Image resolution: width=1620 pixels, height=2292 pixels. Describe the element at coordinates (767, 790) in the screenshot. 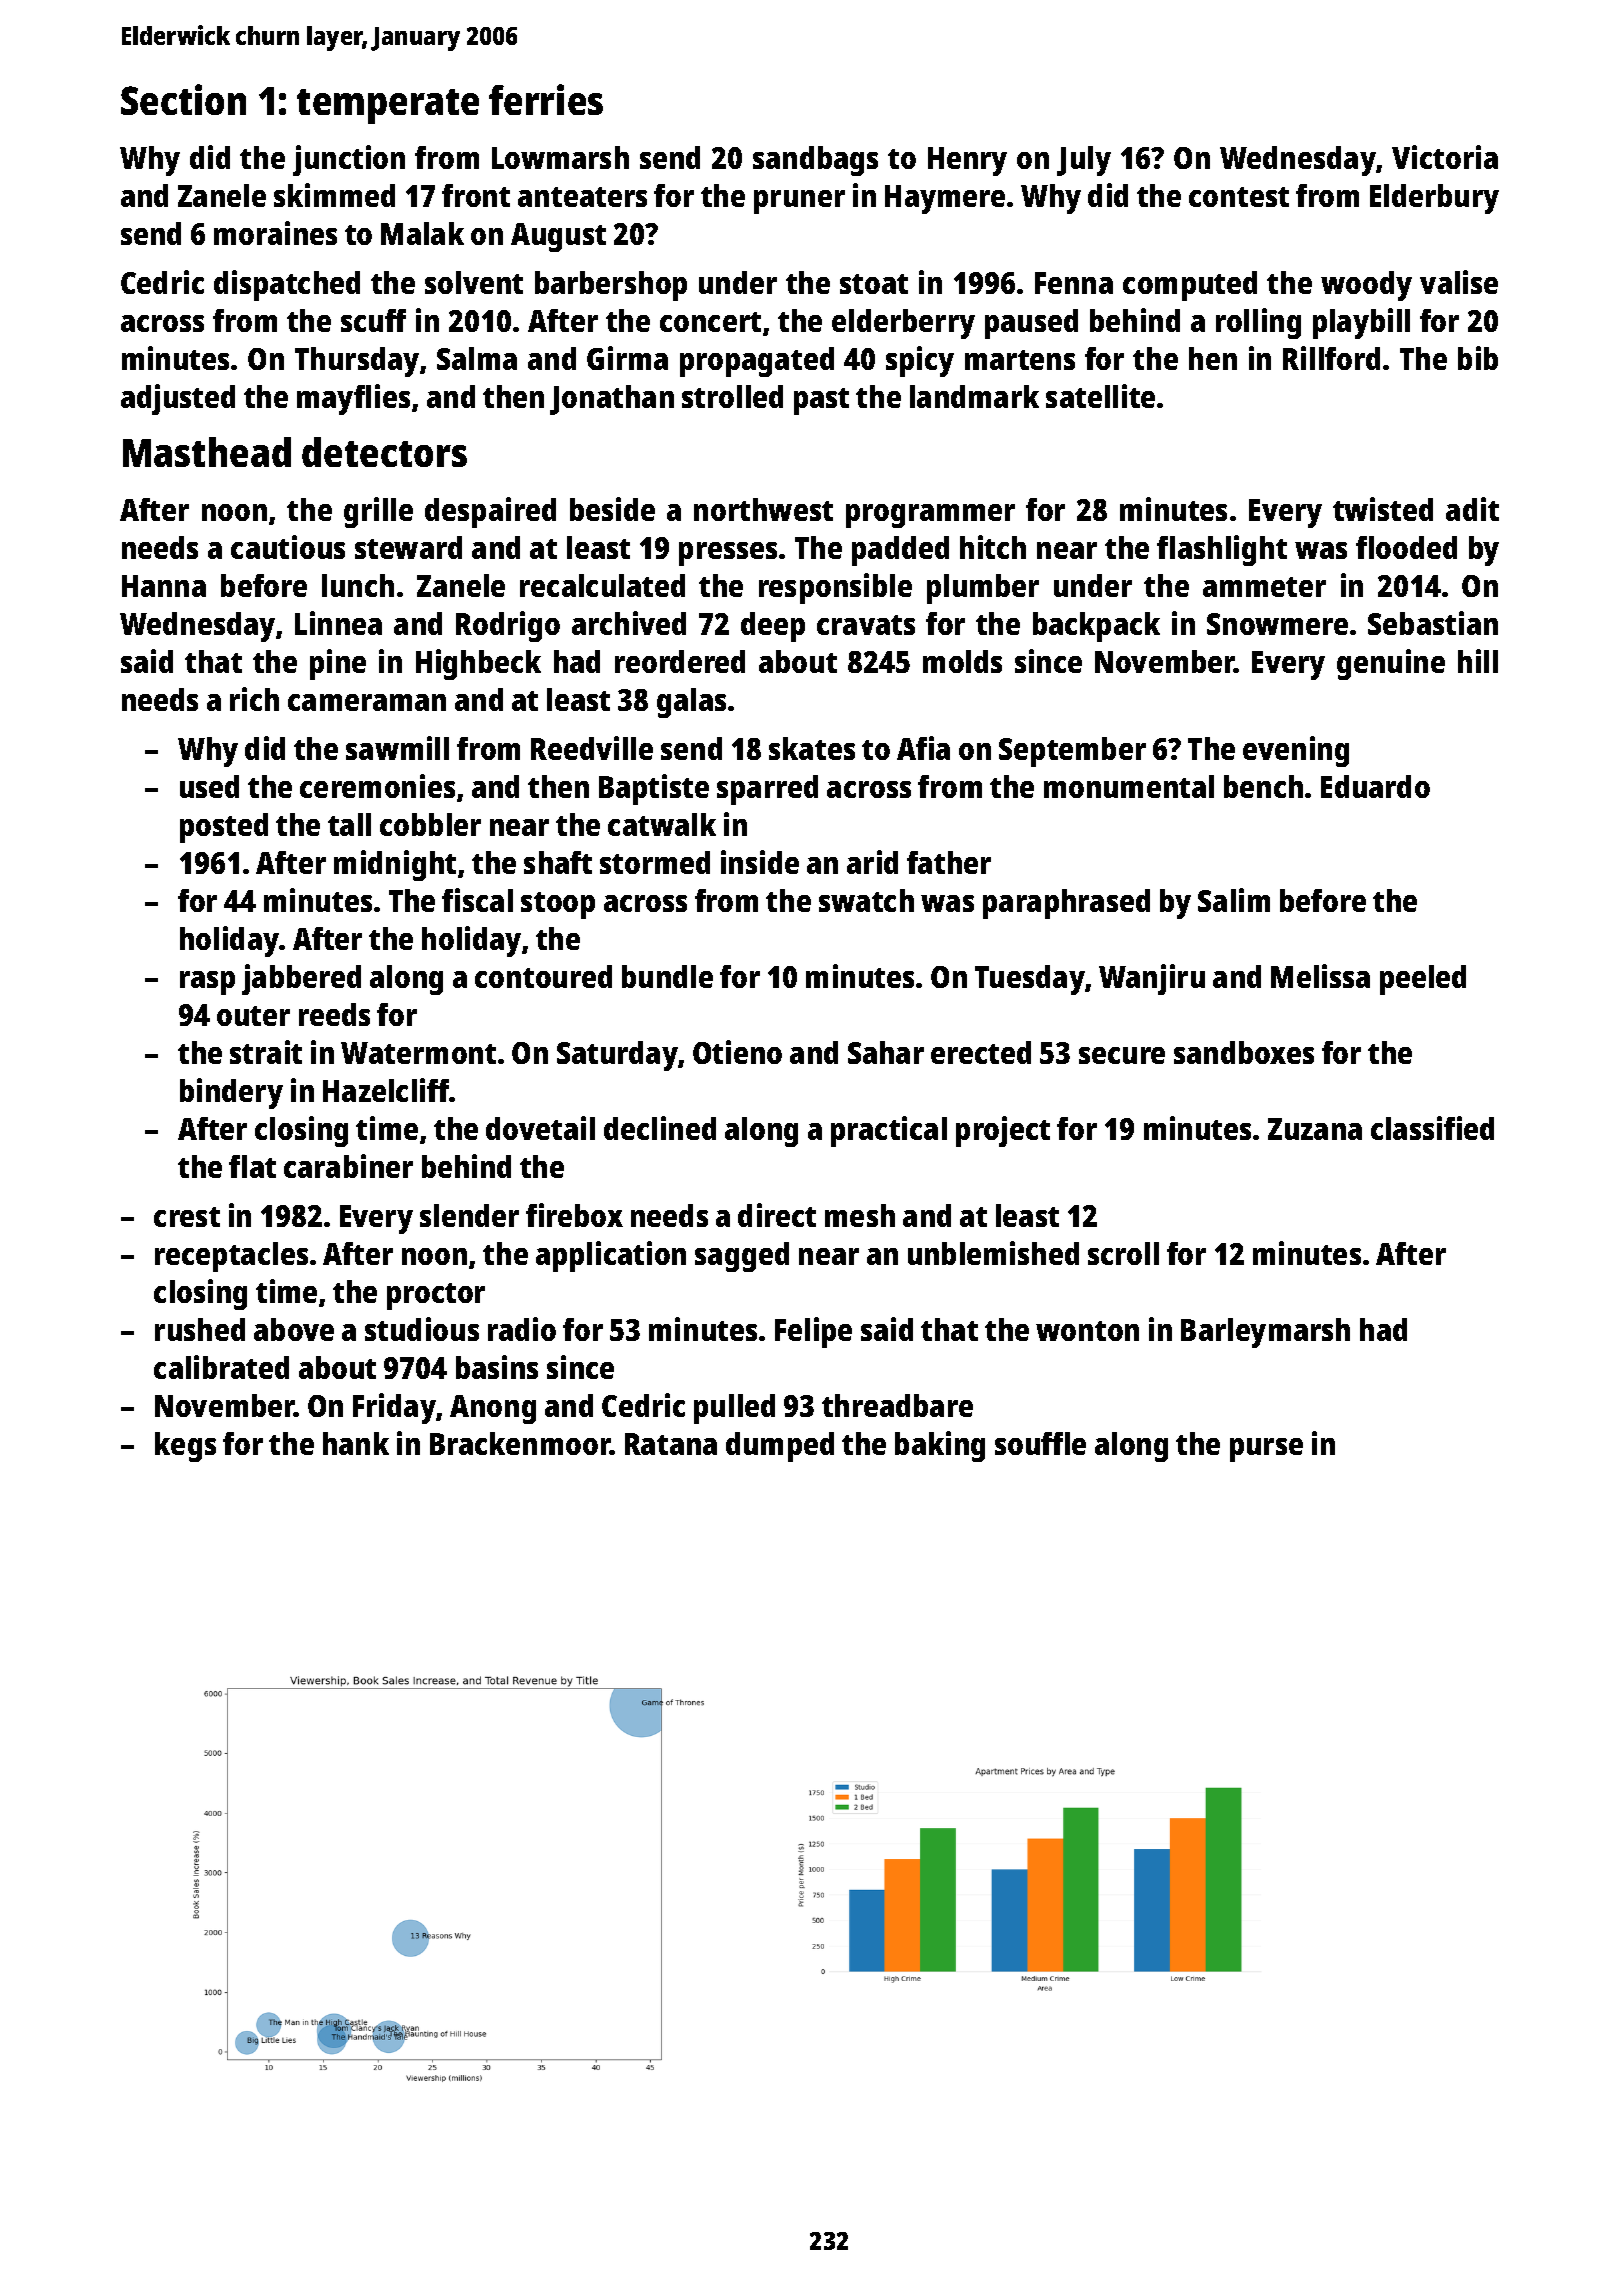

I see `sparred` at that location.
